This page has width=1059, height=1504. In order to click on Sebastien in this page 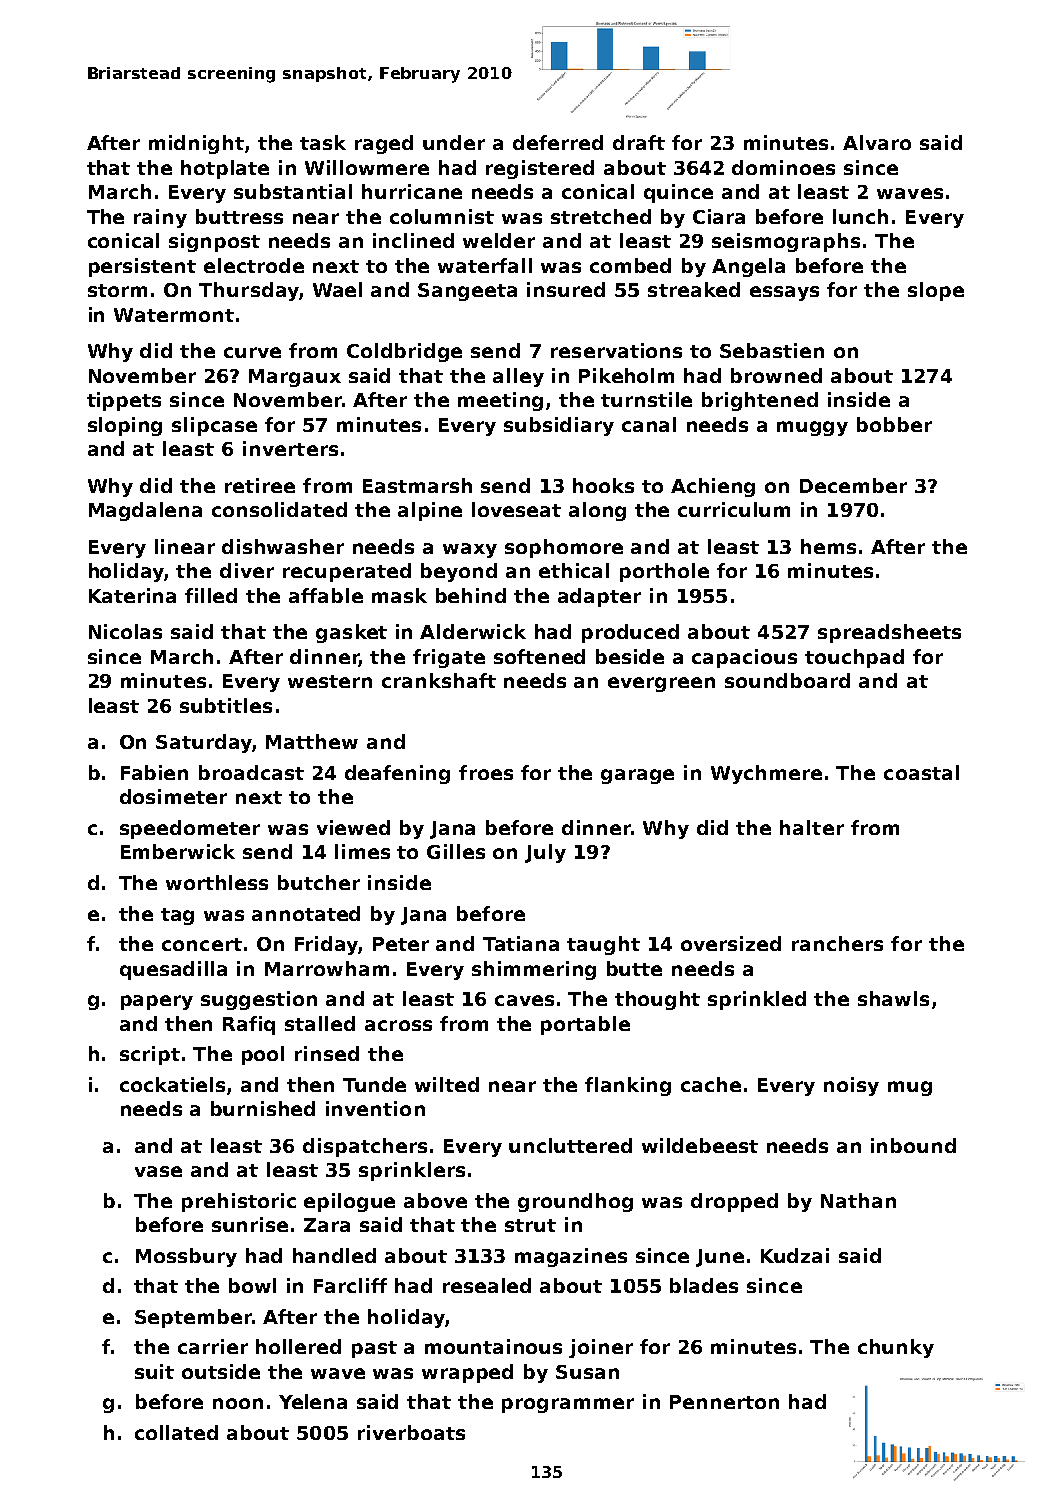, I will do `click(772, 350)`.
